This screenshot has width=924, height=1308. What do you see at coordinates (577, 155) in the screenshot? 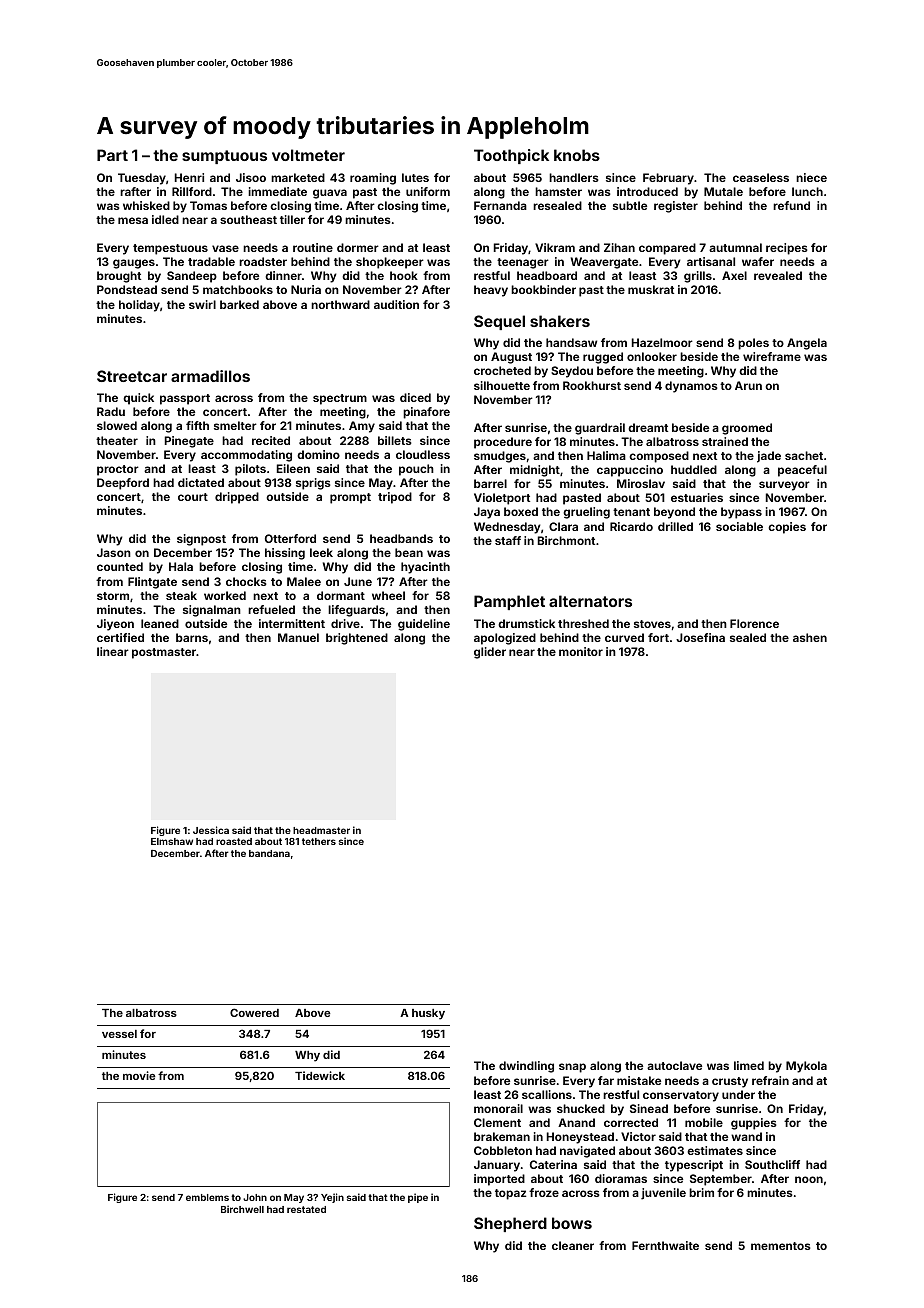
I see `knobs` at bounding box center [577, 155].
